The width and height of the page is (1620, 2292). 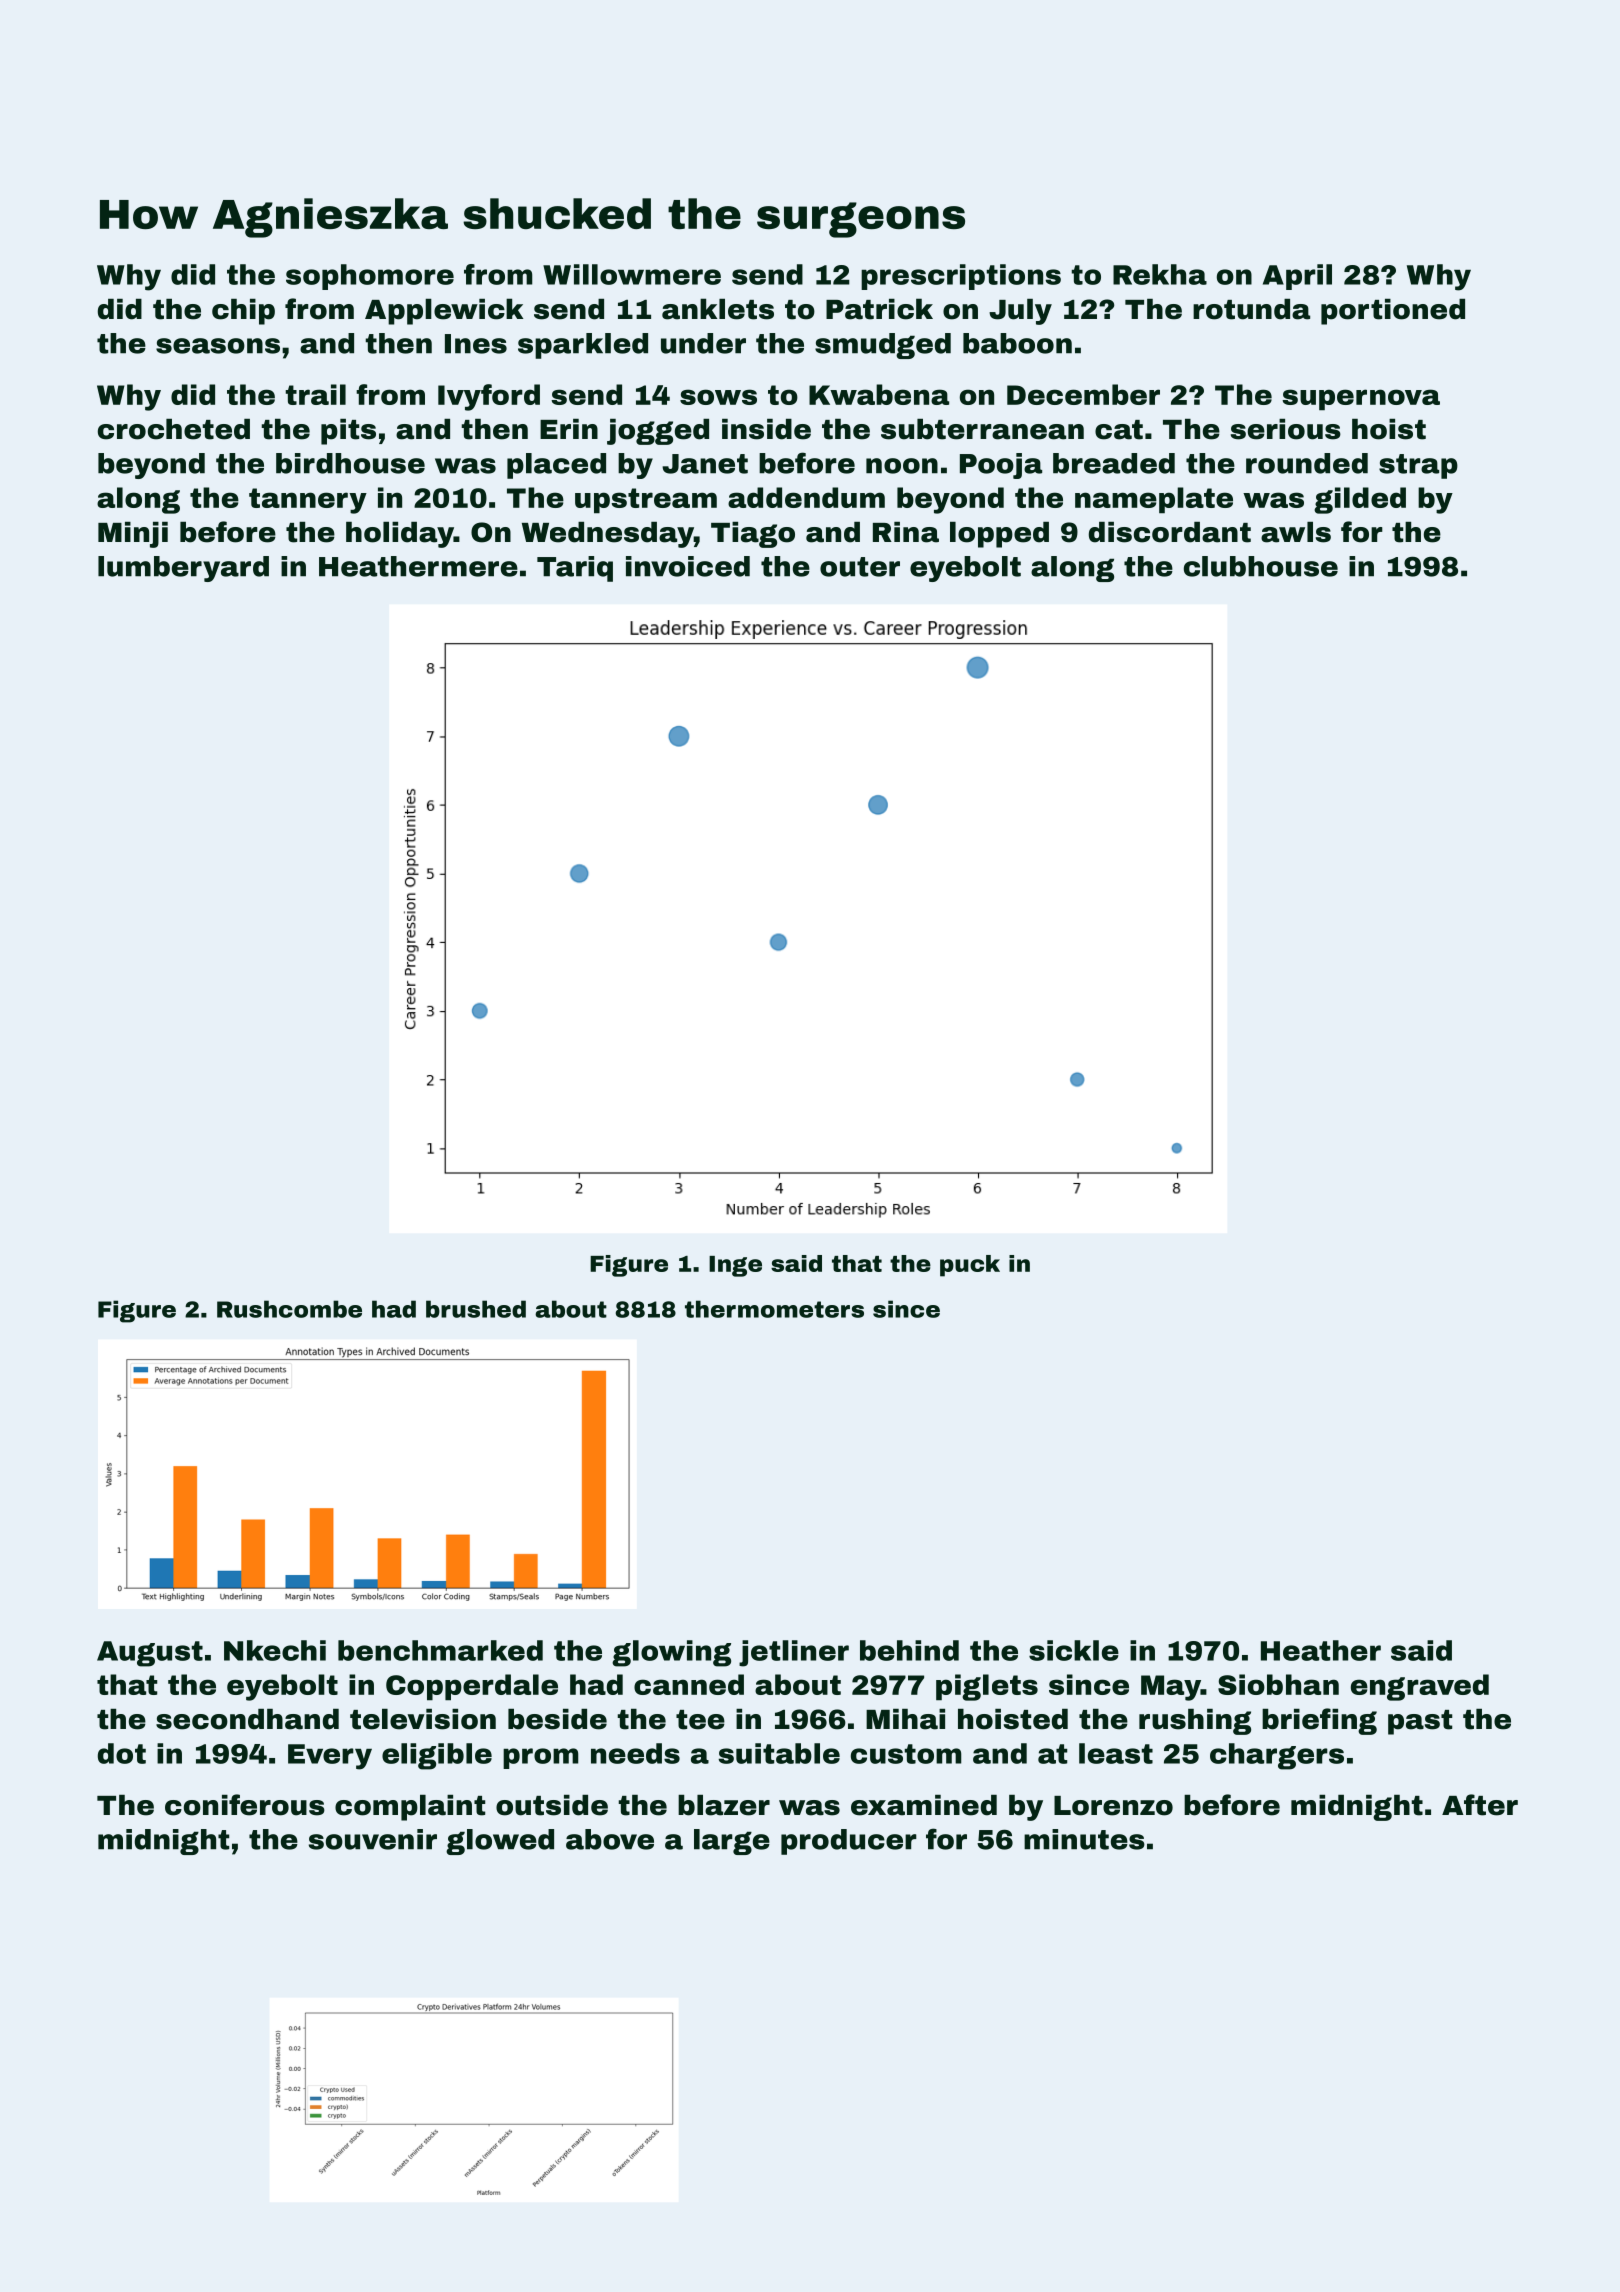 What do you see at coordinates (583, 346) in the page?
I see `sparkled` at bounding box center [583, 346].
